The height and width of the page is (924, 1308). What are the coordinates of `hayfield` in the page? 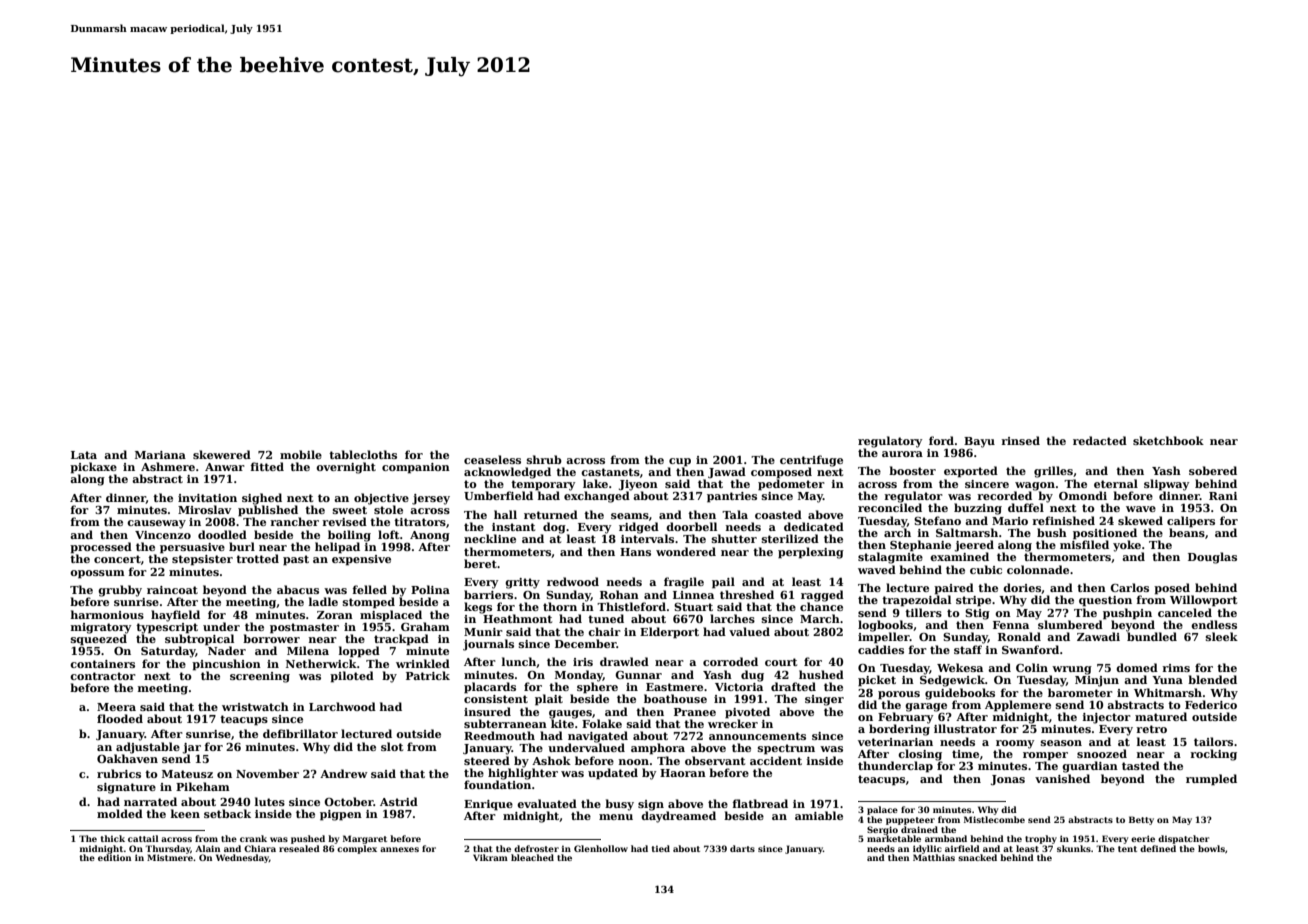 It's located at (175, 616).
